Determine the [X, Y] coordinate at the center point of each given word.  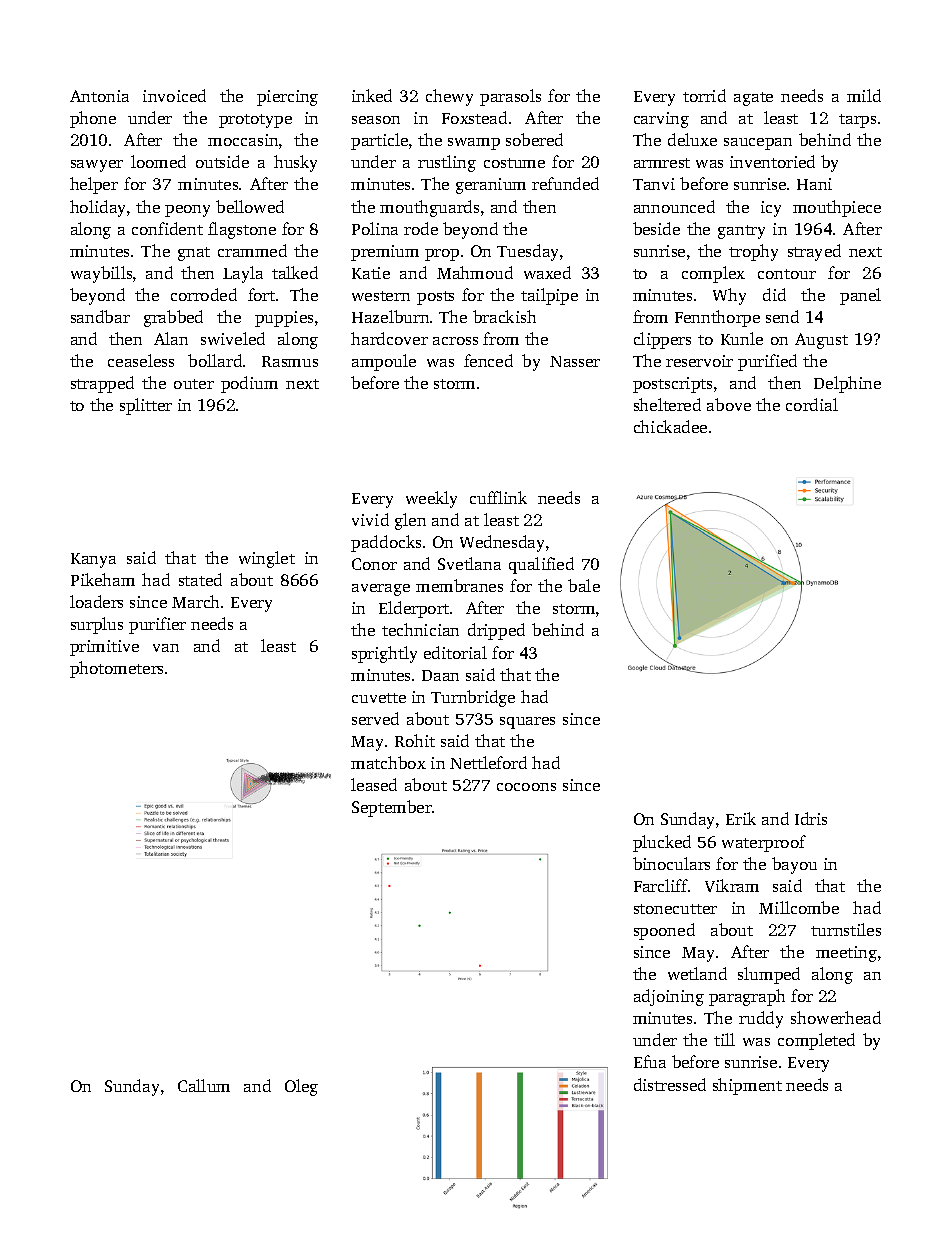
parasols [510, 97]
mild [864, 95]
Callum [204, 1085]
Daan [440, 675]
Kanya [93, 560]
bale [584, 585]
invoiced [174, 95]
